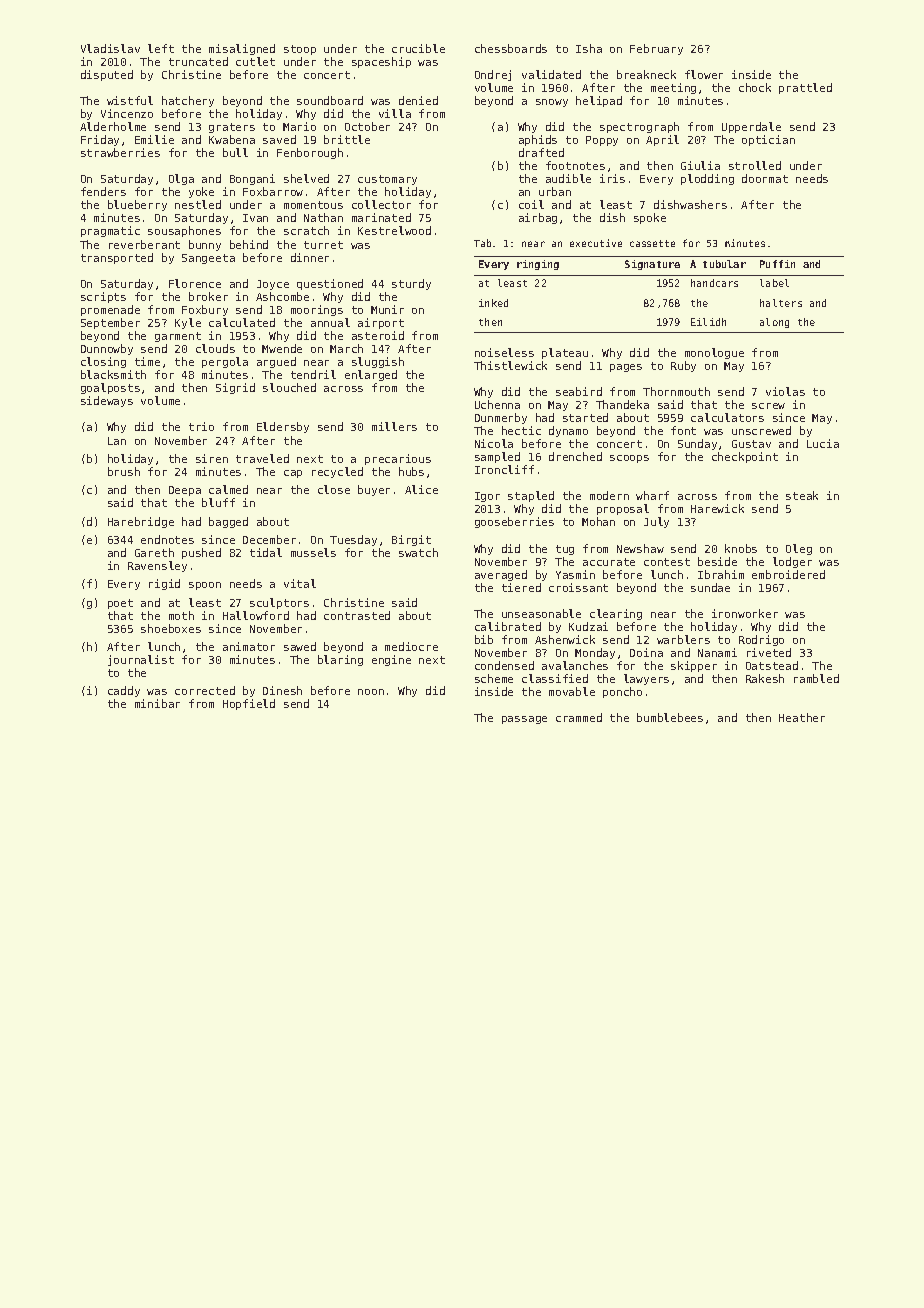 This screenshot has width=924, height=1308. I want to click on Tuesday, so click(353, 540).
